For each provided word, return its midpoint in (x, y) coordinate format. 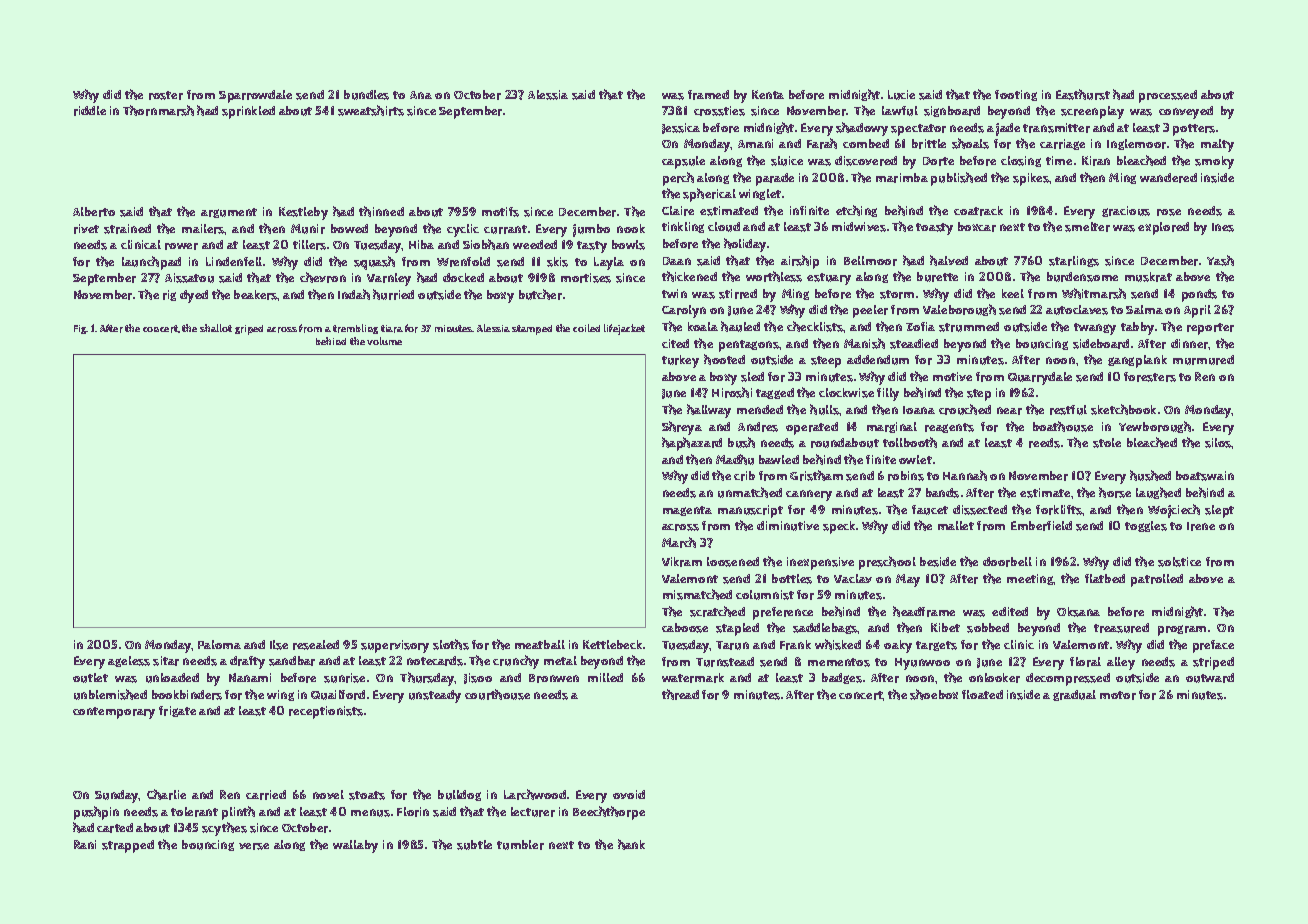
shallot (216, 328)
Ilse (279, 645)
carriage (1062, 144)
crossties (719, 111)
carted (115, 828)
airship (800, 262)
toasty (934, 229)
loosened (733, 562)
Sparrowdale (255, 96)
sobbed (988, 628)
